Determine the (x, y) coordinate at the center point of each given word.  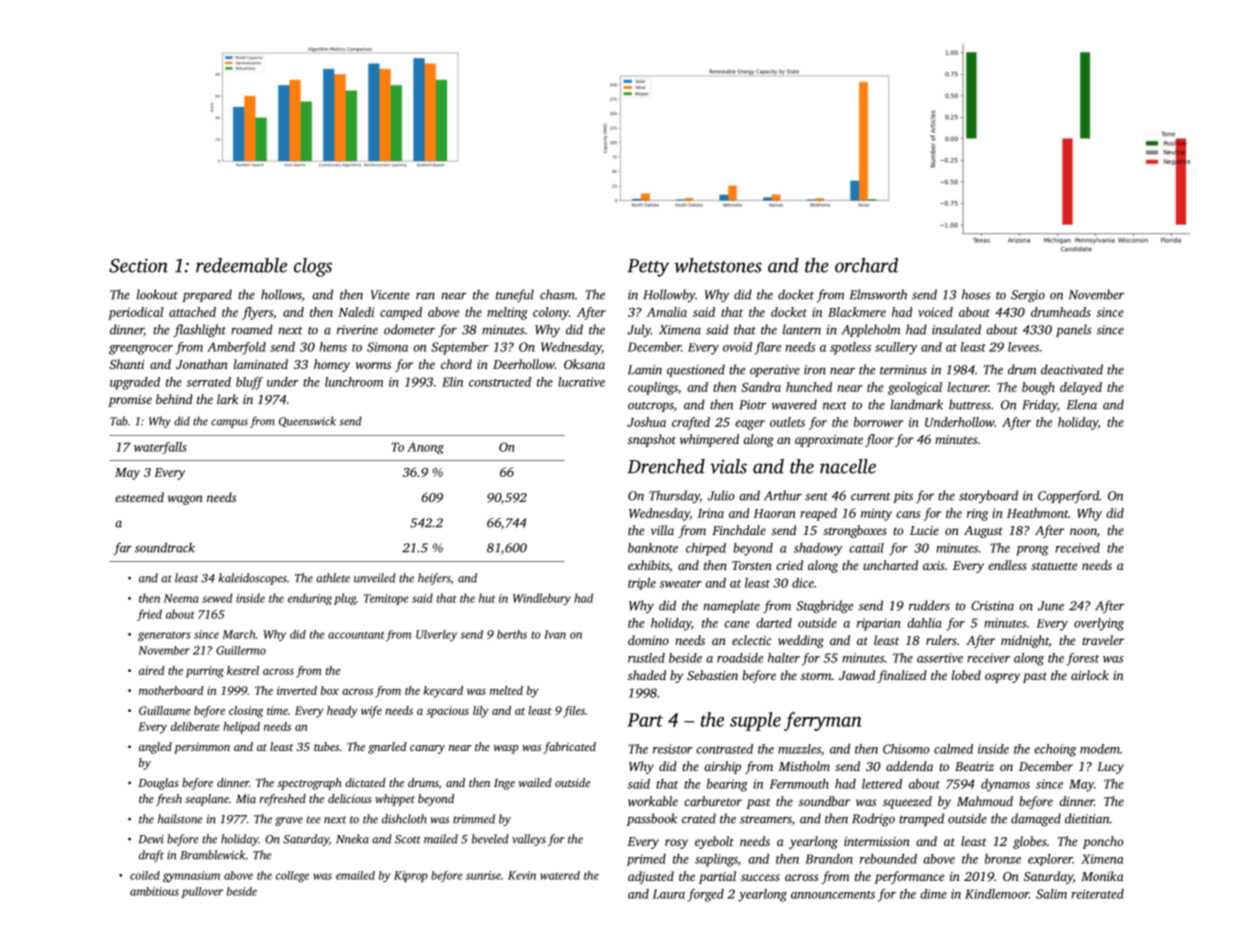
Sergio (1028, 296)
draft (151, 856)
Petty (648, 268)
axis (934, 565)
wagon (185, 500)
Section (138, 265)
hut (487, 598)
